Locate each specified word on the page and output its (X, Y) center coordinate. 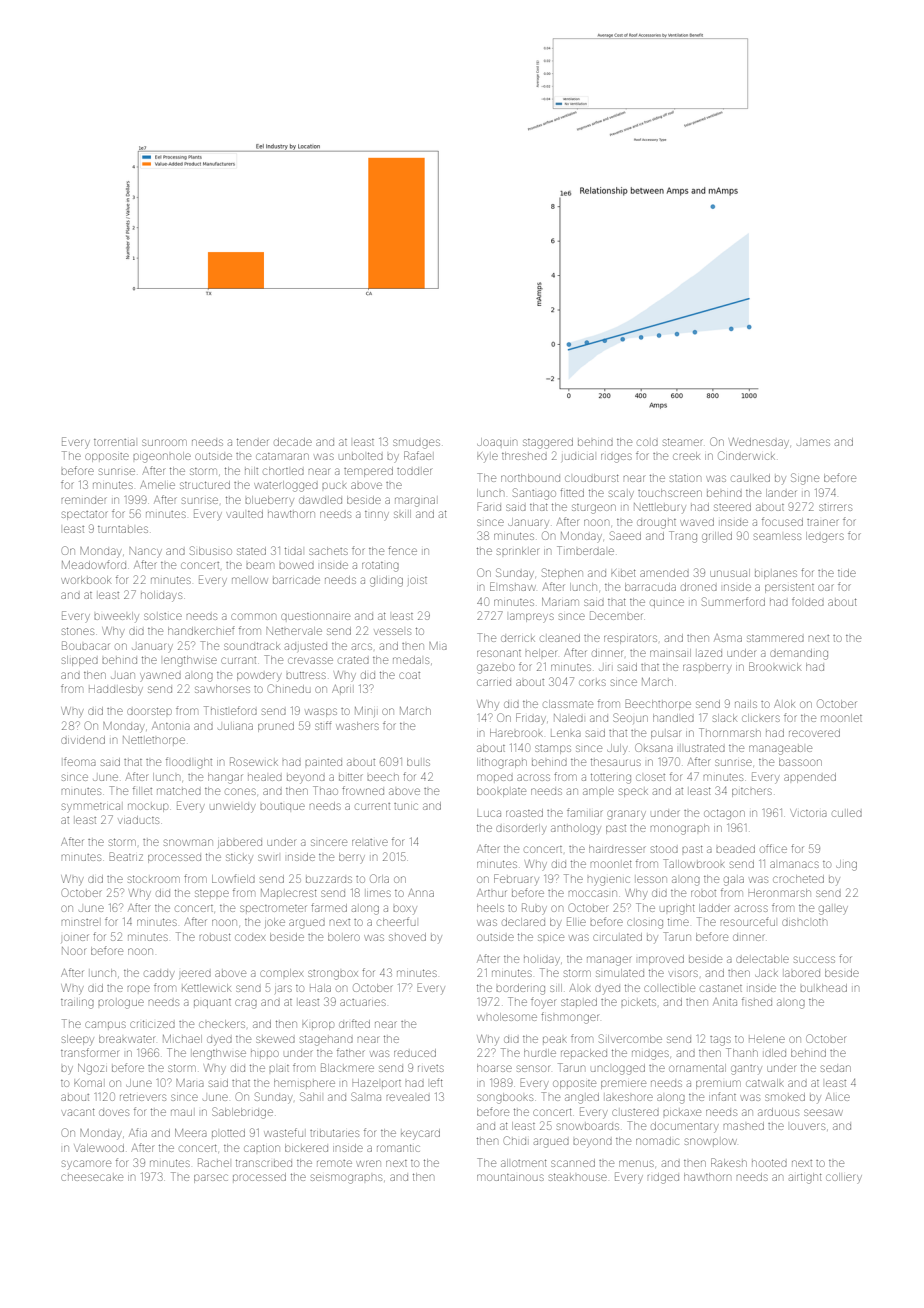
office (773, 848)
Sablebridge (242, 1113)
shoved (407, 937)
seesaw (823, 1112)
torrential (114, 442)
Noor (73, 951)
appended (810, 778)
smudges (416, 444)
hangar (225, 778)
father (351, 1052)
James (813, 442)
